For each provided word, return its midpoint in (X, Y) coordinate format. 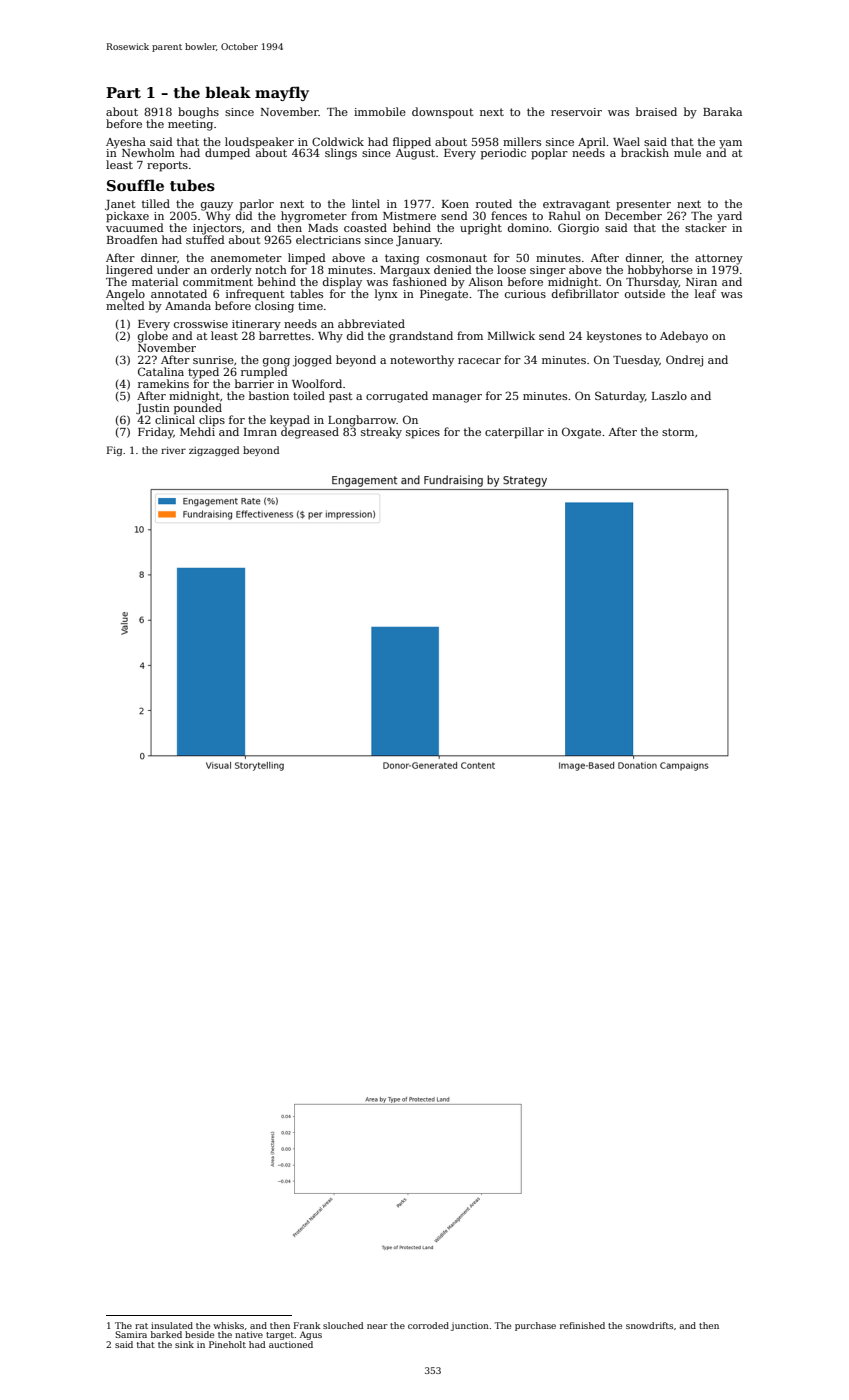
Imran (260, 432)
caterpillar (514, 433)
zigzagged (214, 451)
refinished (582, 1325)
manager (457, 398)
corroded (428, 1325)
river (173, 450)
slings (341, 154)
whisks (228, 1325)
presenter (643, 205)
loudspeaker (259, 142)
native (249, 1334)
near (377, 1326)
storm (678, 432)
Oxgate (581, 433)
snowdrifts (649, 1325)
